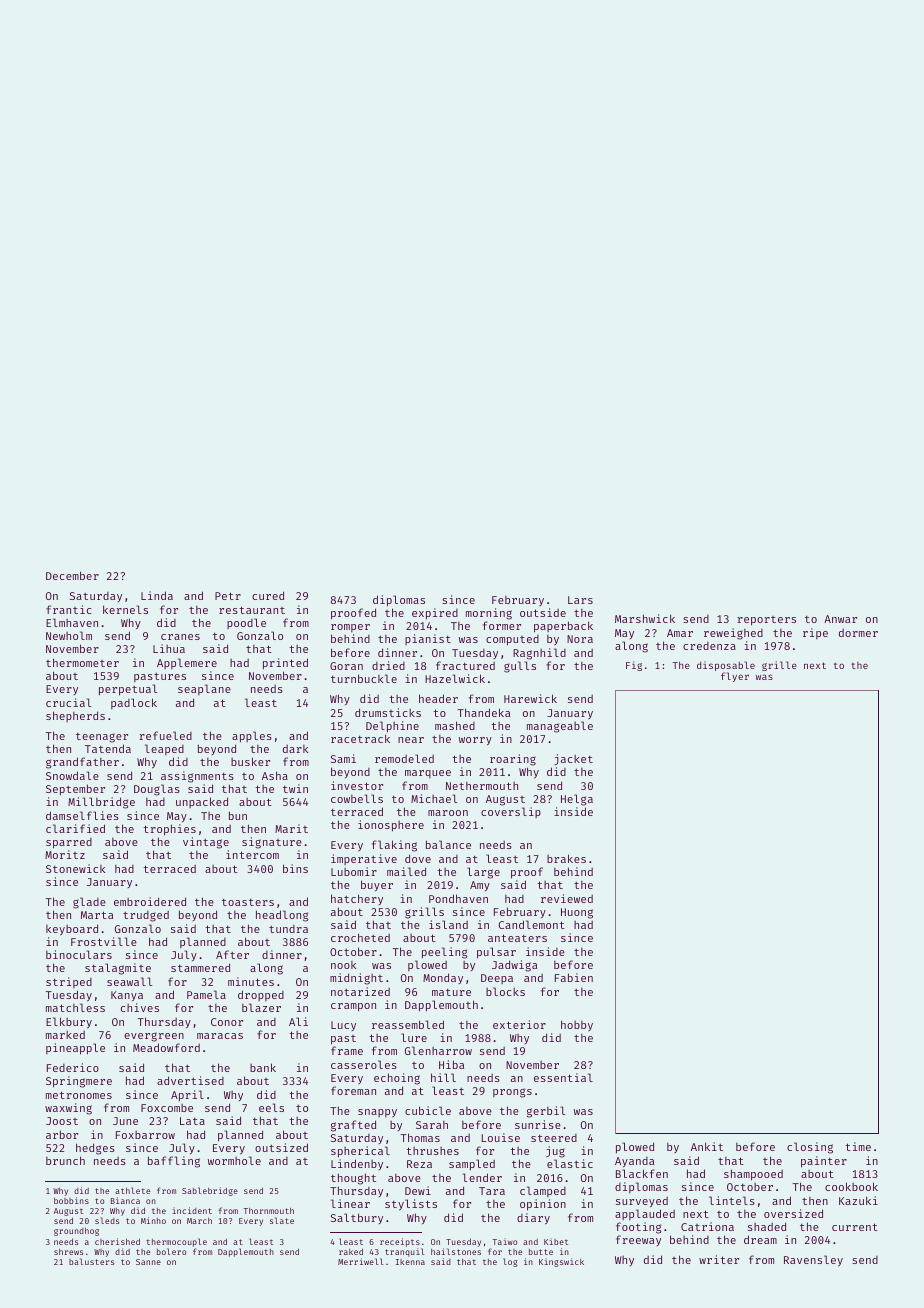 This image has height=1308, width=924. Describe the element at coordinates (570, 1163) in the image. I see `elastic` at that location.
